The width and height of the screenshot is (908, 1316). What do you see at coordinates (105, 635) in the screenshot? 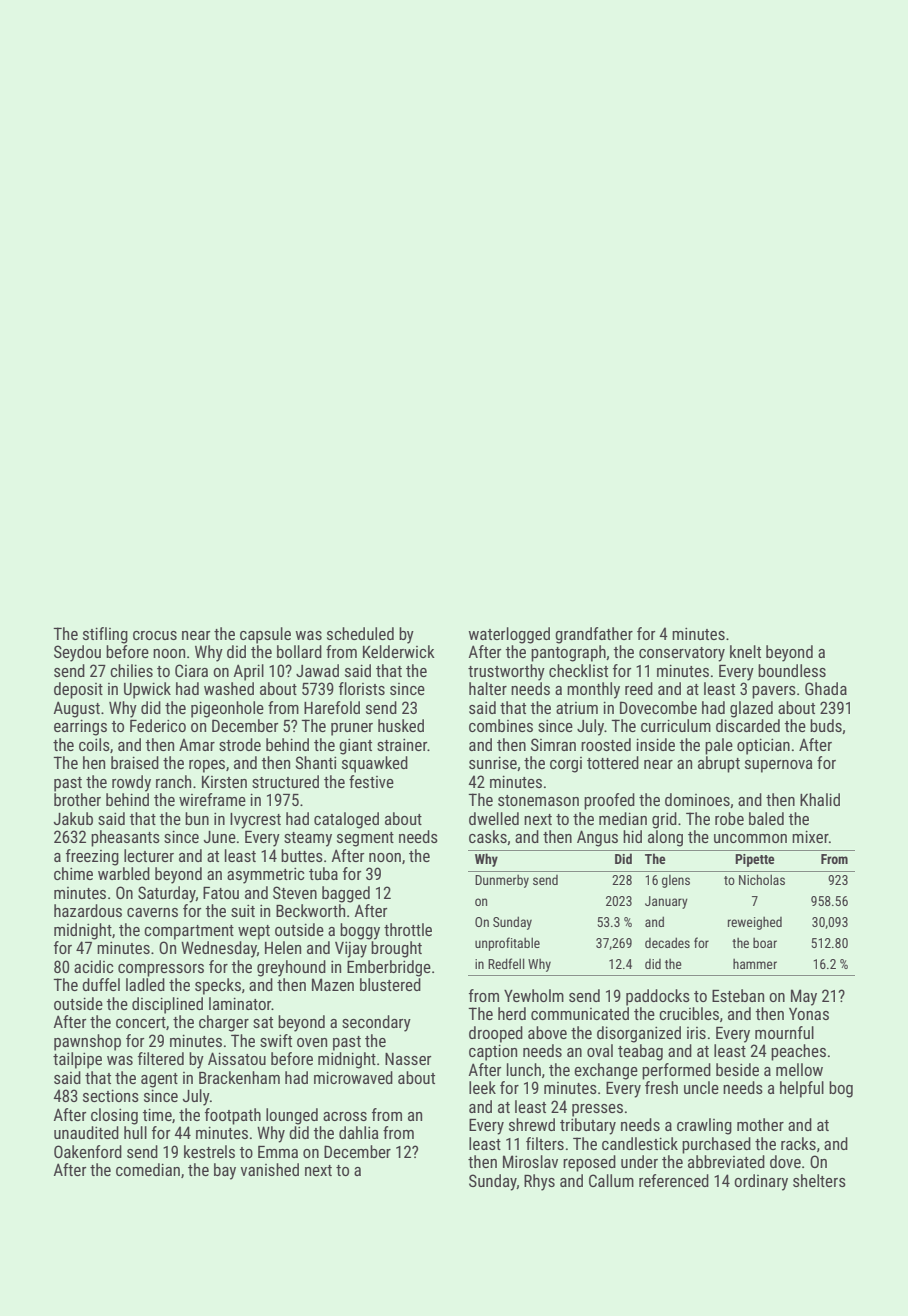
I see `stifling` at bounding box center [105, 635].
